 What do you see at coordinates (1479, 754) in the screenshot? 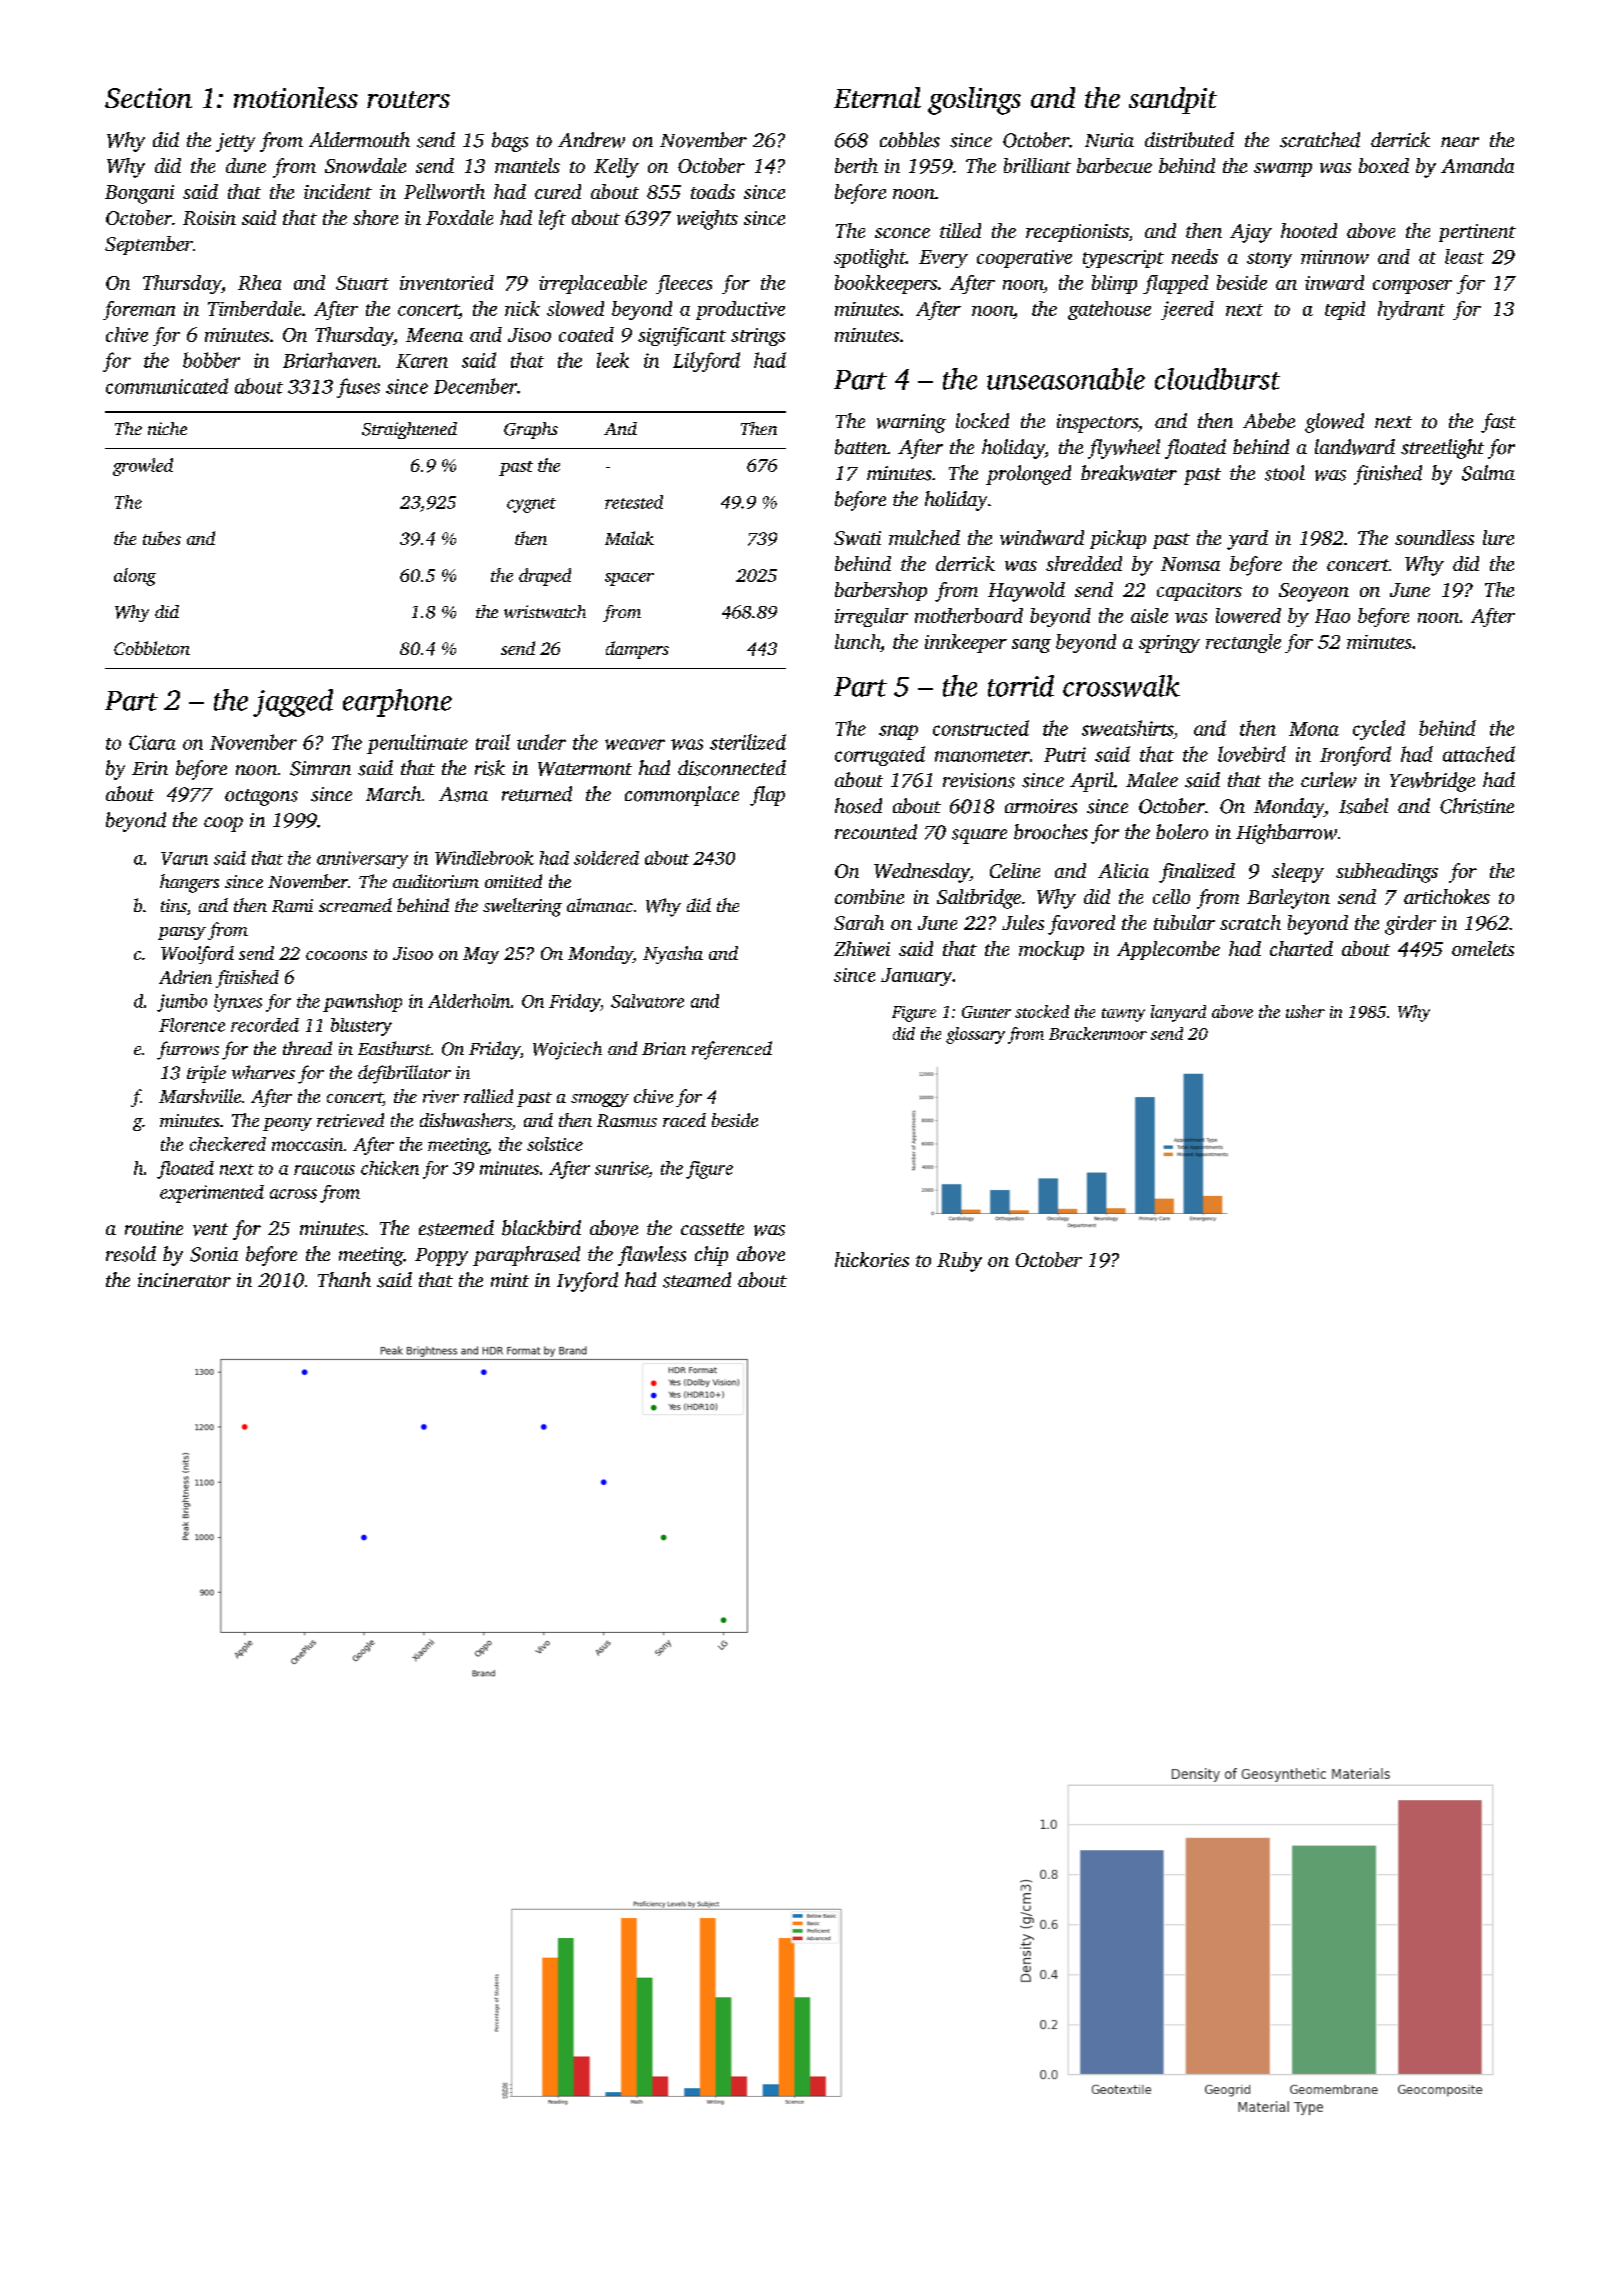
I see `attached` at bounding box center [1479, 754].
